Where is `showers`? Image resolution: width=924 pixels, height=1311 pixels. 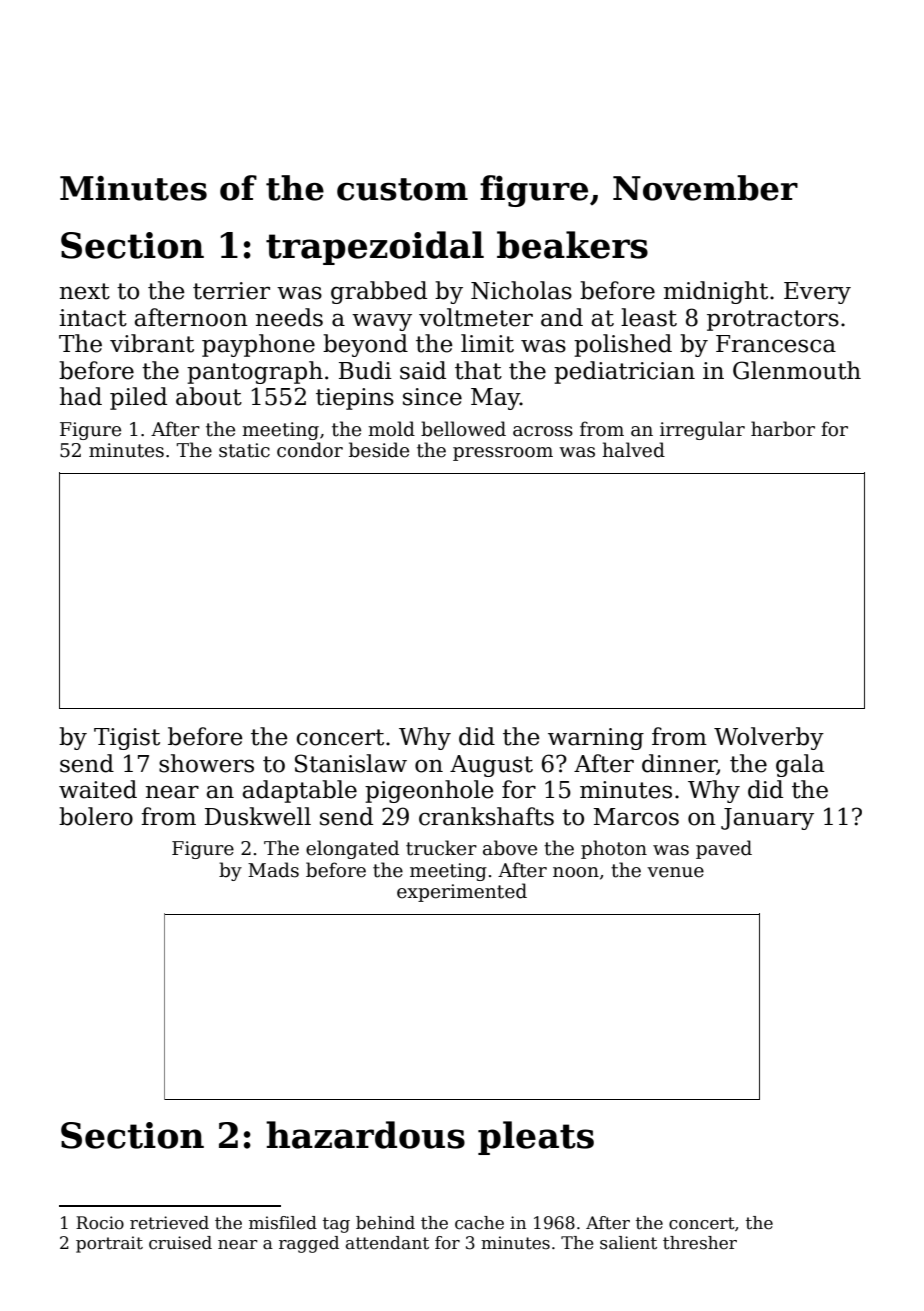 showers is located at coordinates (206, 763).
